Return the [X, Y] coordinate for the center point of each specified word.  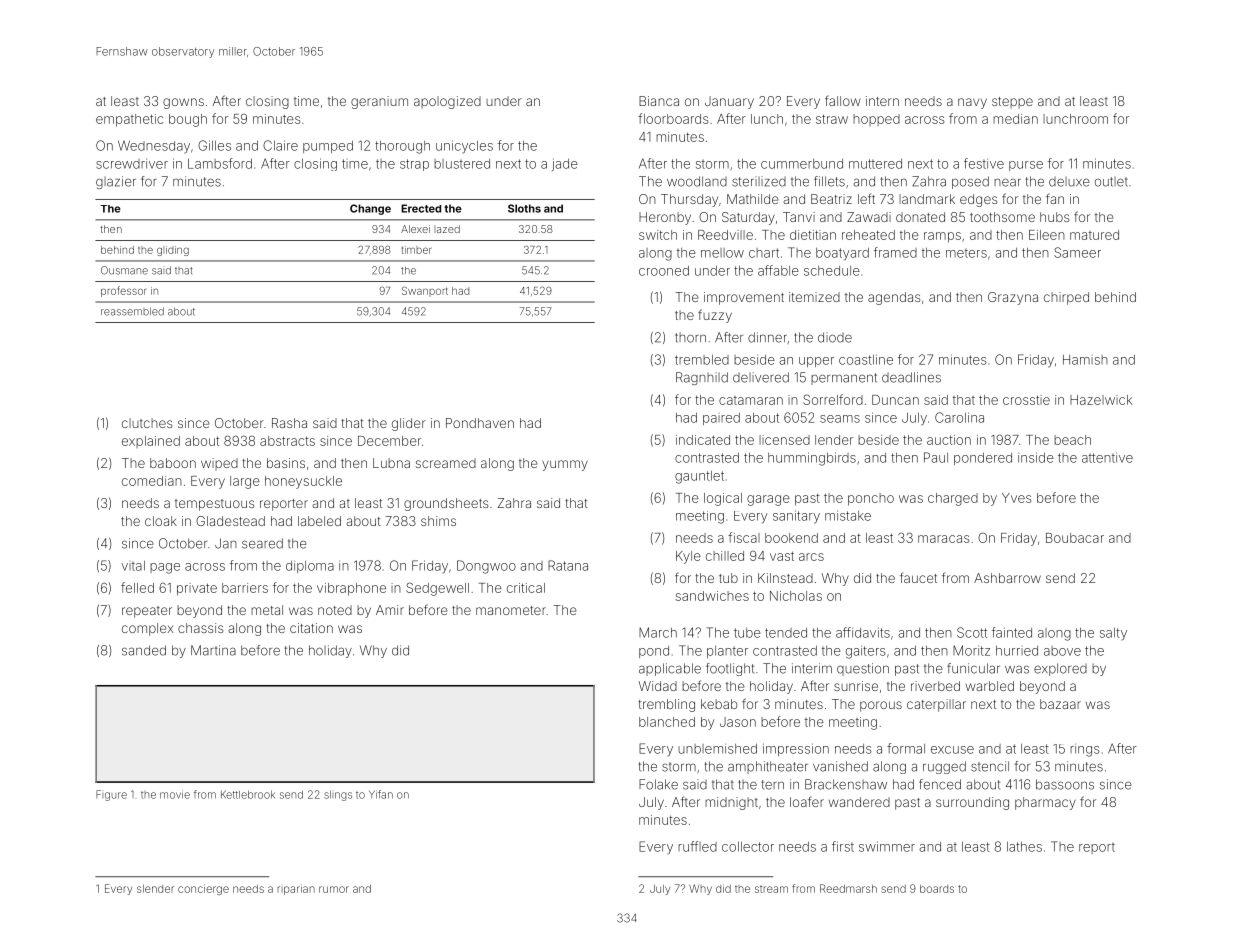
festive [984, 163]
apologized [447, 102]
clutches [147, 423]
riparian [296, 889]
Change [370, 209]
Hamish [1085, 360]
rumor [334, 889]
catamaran [751, 400]
